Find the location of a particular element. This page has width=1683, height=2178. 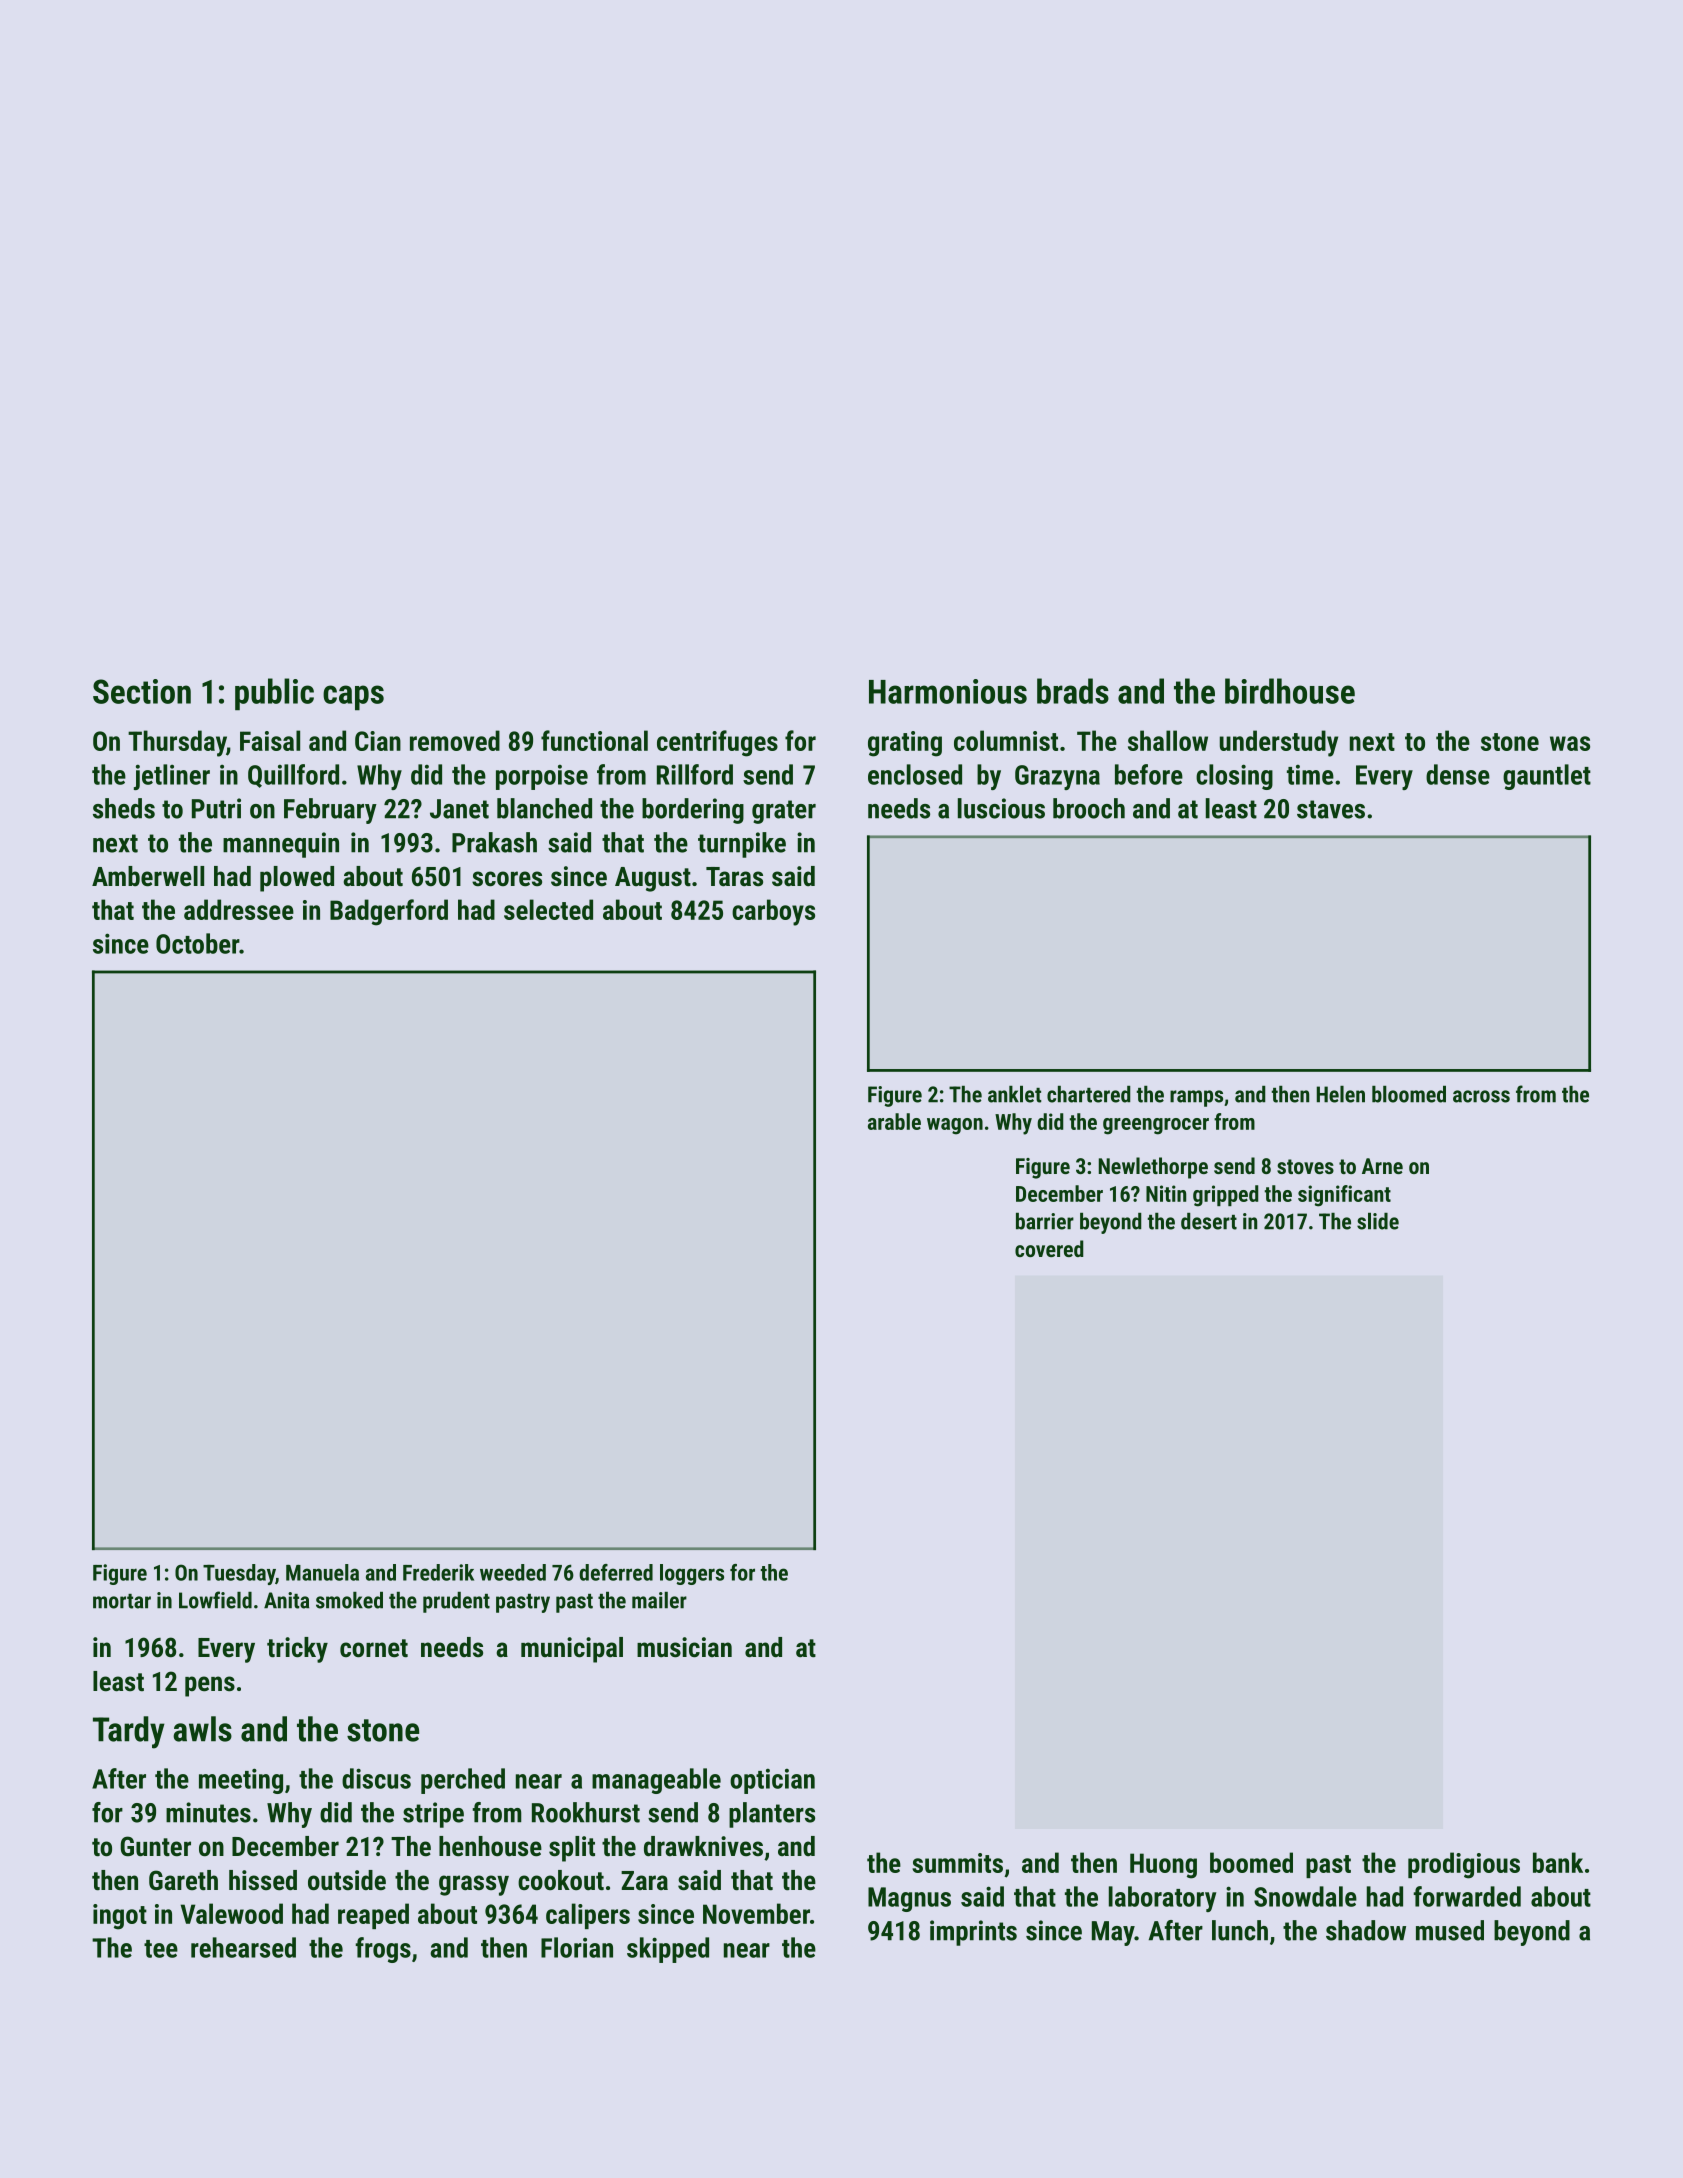

caps is located at coordinates (353, 697).
